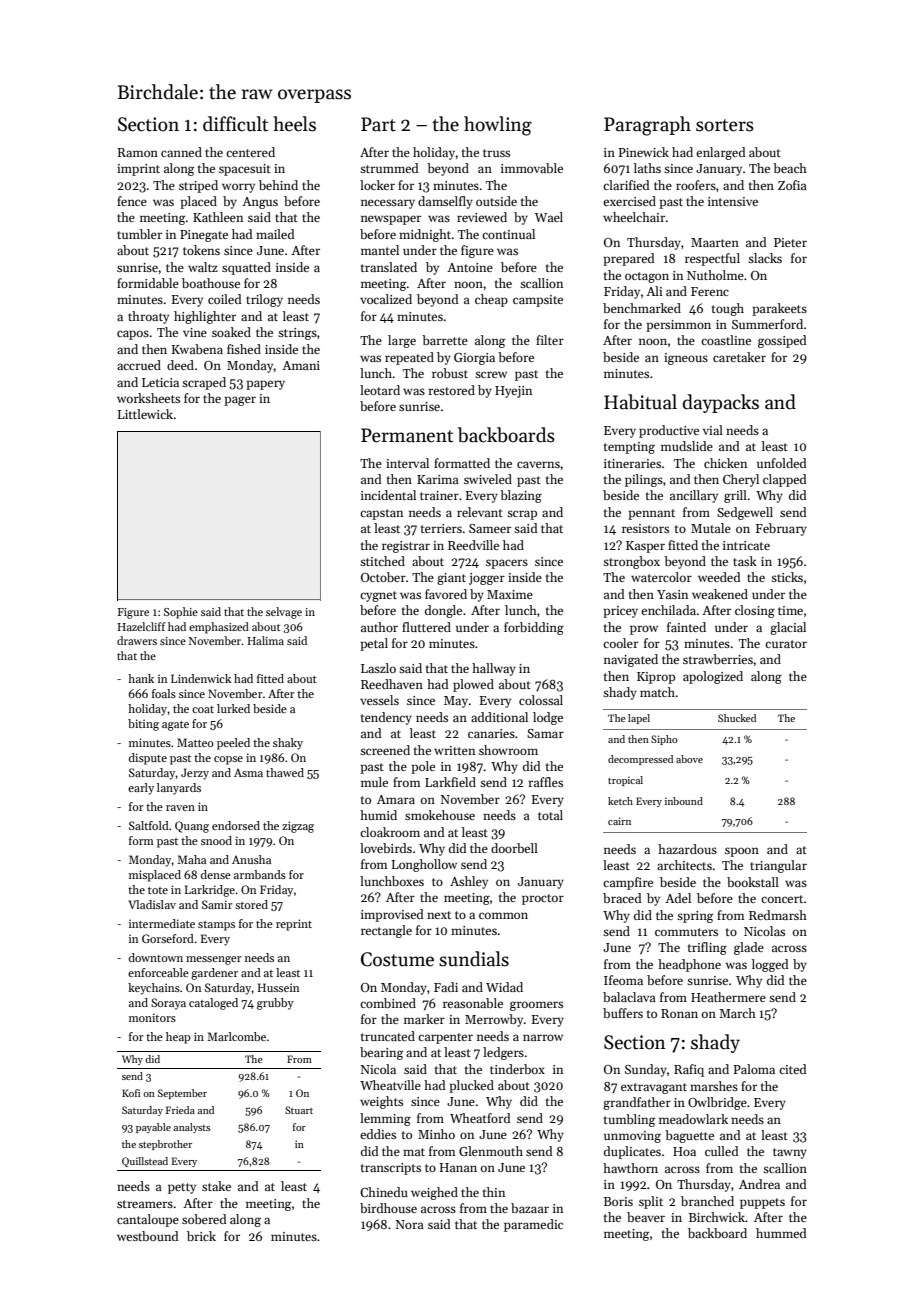 The width and height of the document is (924, 1308). Describe the element at coordinates (219, 628) in the document. I see `emphasized` at that location.
